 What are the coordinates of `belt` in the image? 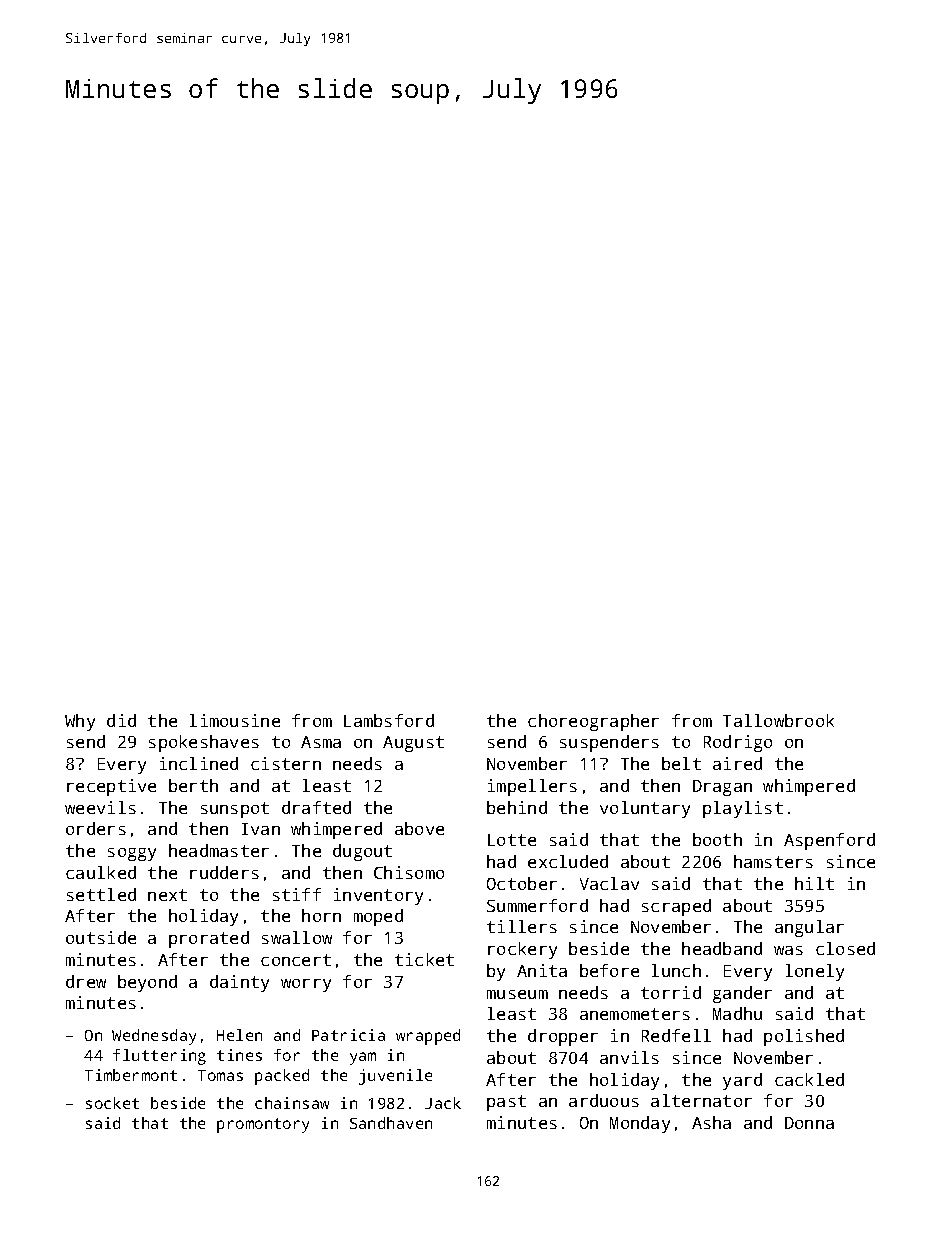 It's located at (681, 763).
